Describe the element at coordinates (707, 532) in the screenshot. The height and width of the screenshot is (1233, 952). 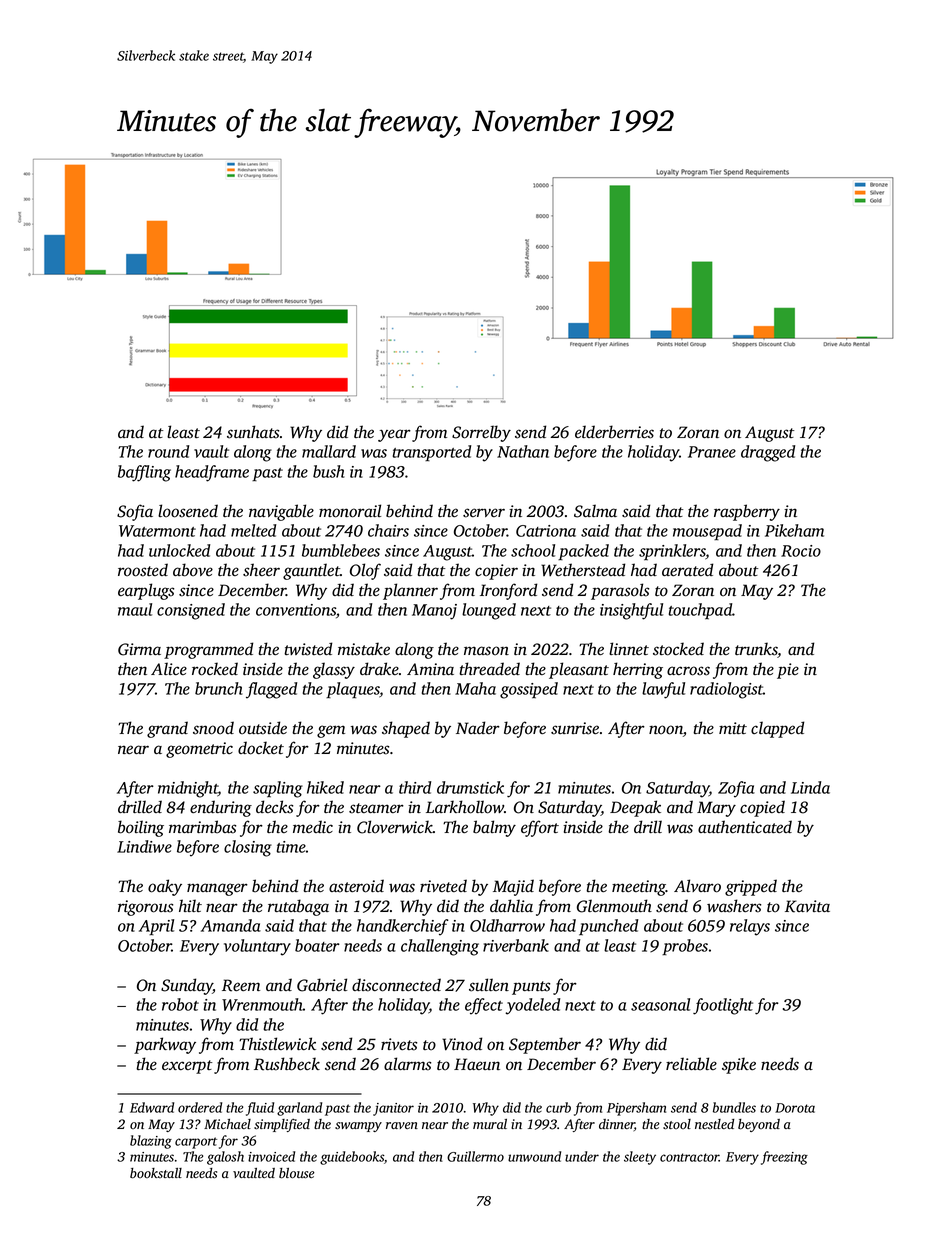
I see `mousepad` at that location.
